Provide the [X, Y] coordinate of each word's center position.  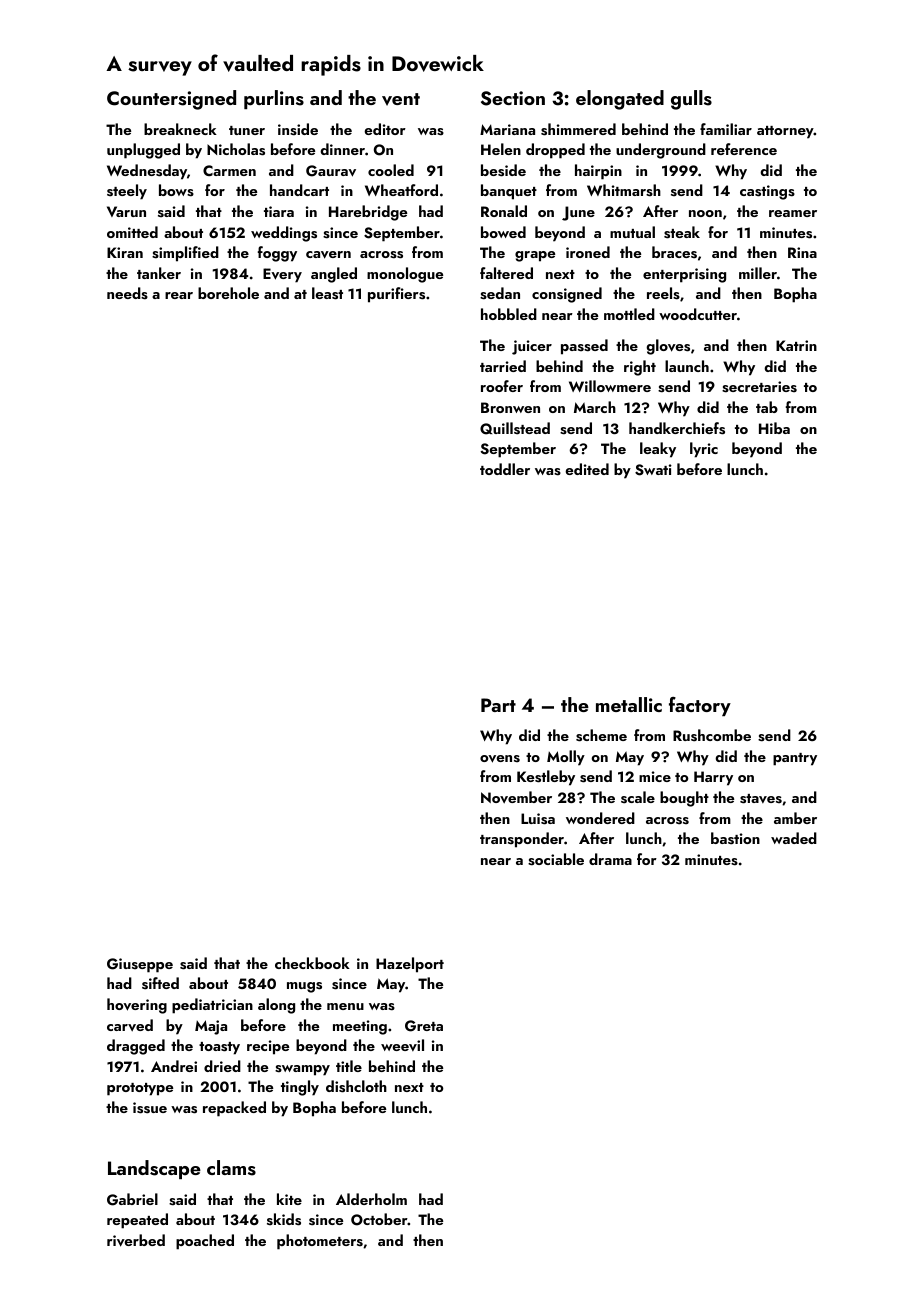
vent [401, 99]
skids [284, 1219]
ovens [500, 759]
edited [587, 469]
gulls [691, 100]
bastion [735, 838]
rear [179, 295]
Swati [653, 470]
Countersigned [171, 100]
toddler [505, 469]
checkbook [312, 963]
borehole [228, 293]
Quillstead [515, 428]
